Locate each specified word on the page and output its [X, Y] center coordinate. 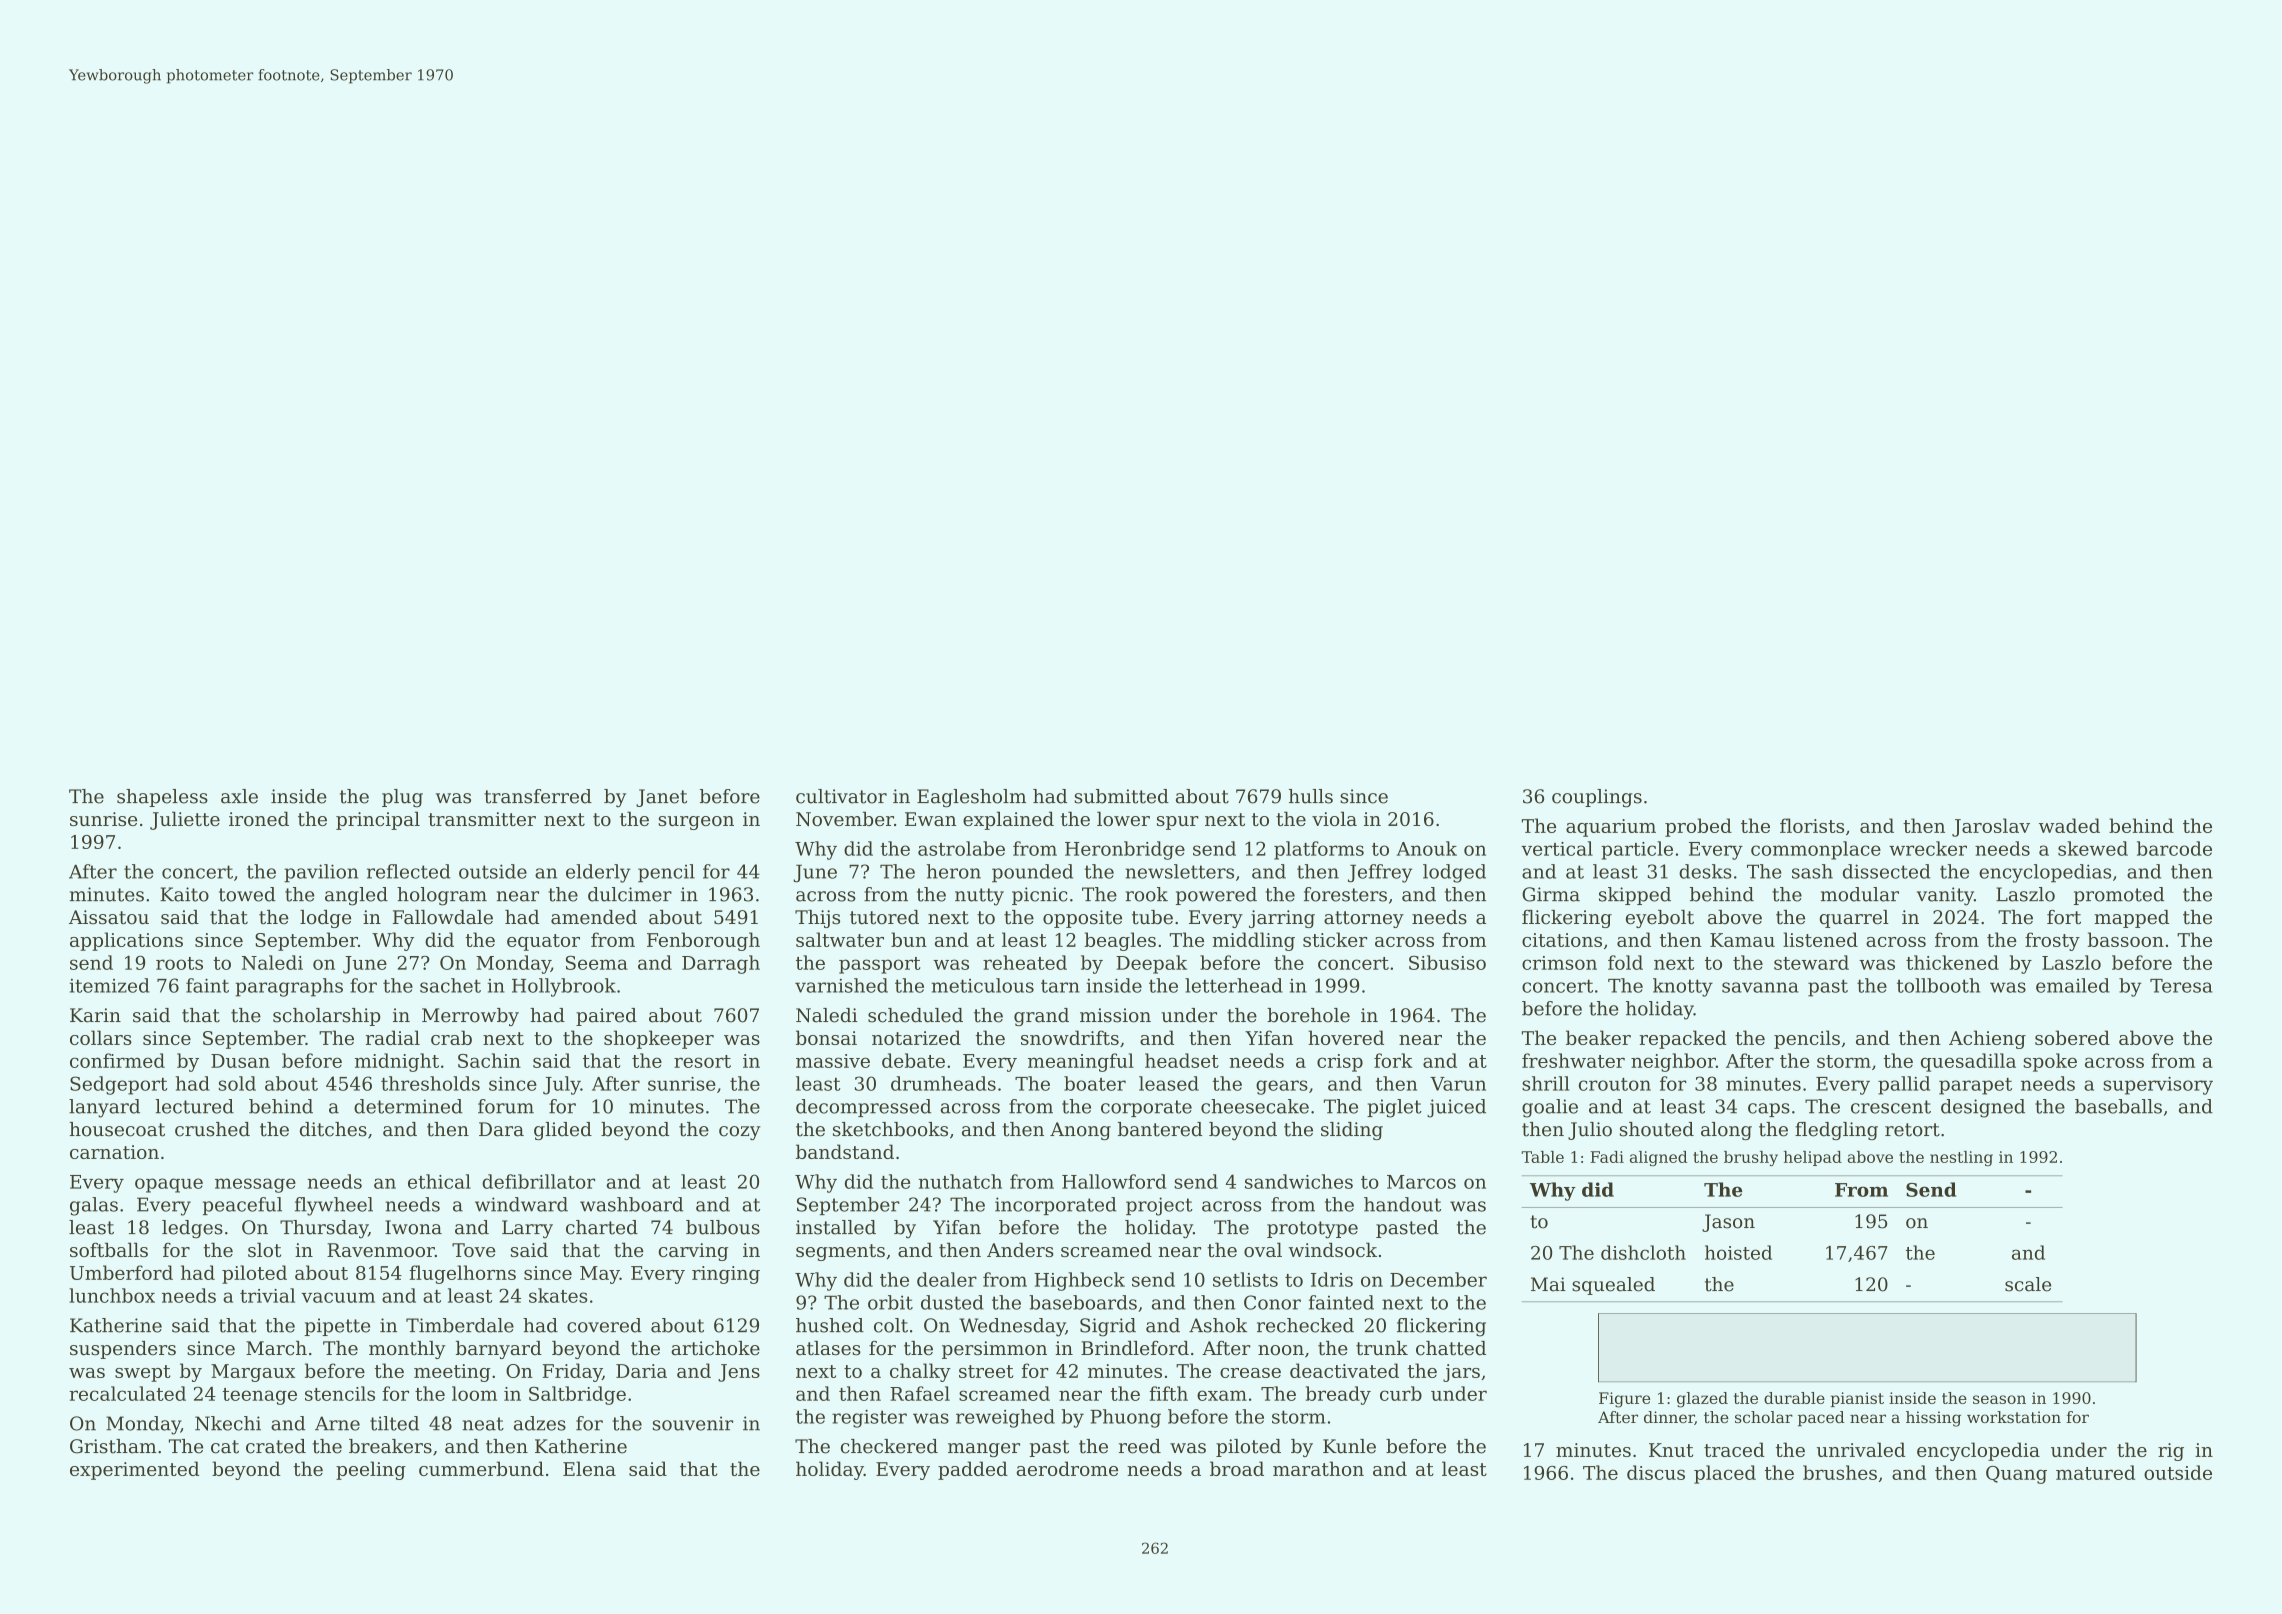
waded [2069, 825]
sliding [1352, 1131]
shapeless [162, 798]
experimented [134, 1470]
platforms [1319, 850]
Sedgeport [118, 1085]
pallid [1904, 1085]
